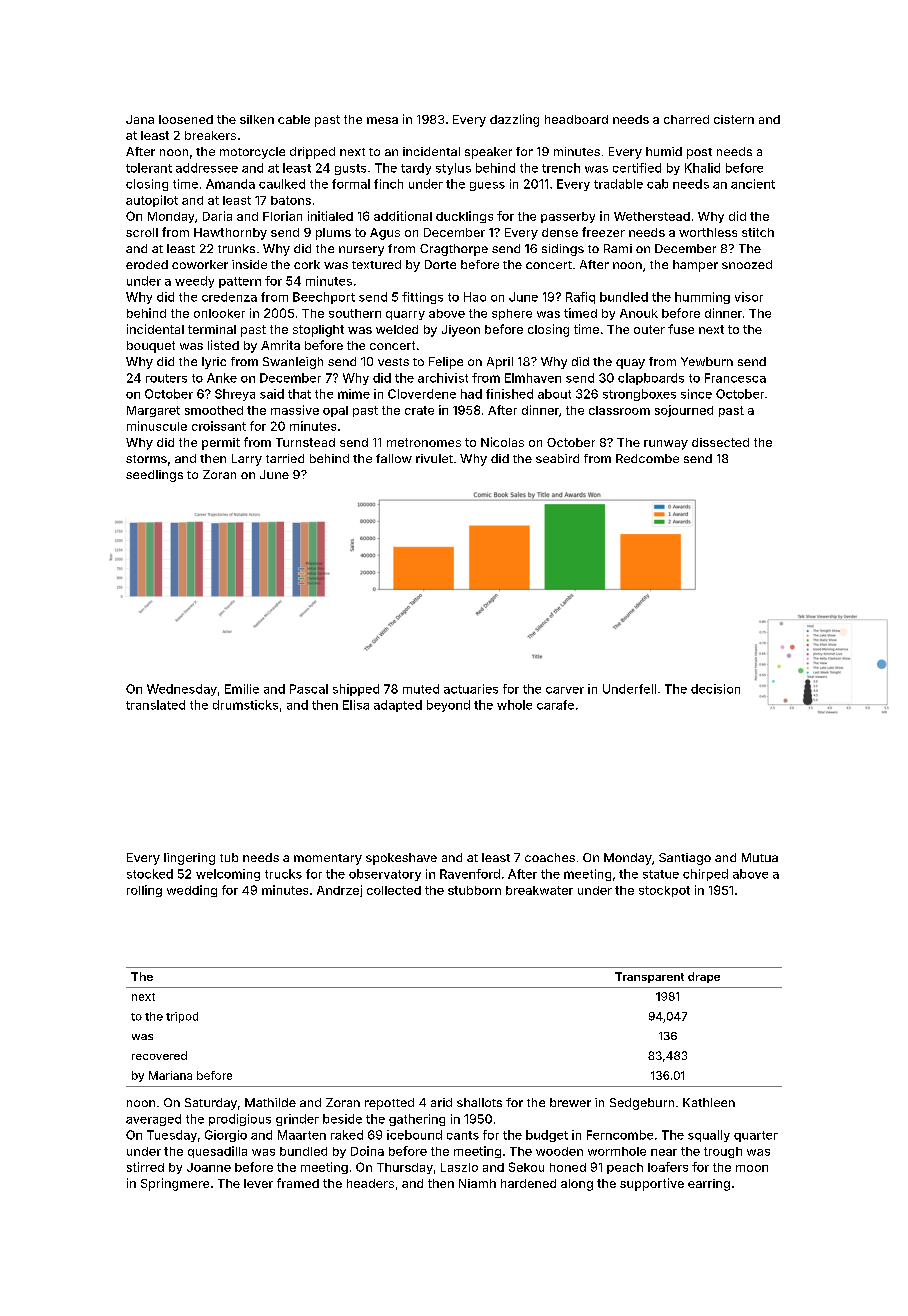 Image resolution: width=908 pixels, height=1316 pixels. I want to click on framed, so click(298, 1183).
